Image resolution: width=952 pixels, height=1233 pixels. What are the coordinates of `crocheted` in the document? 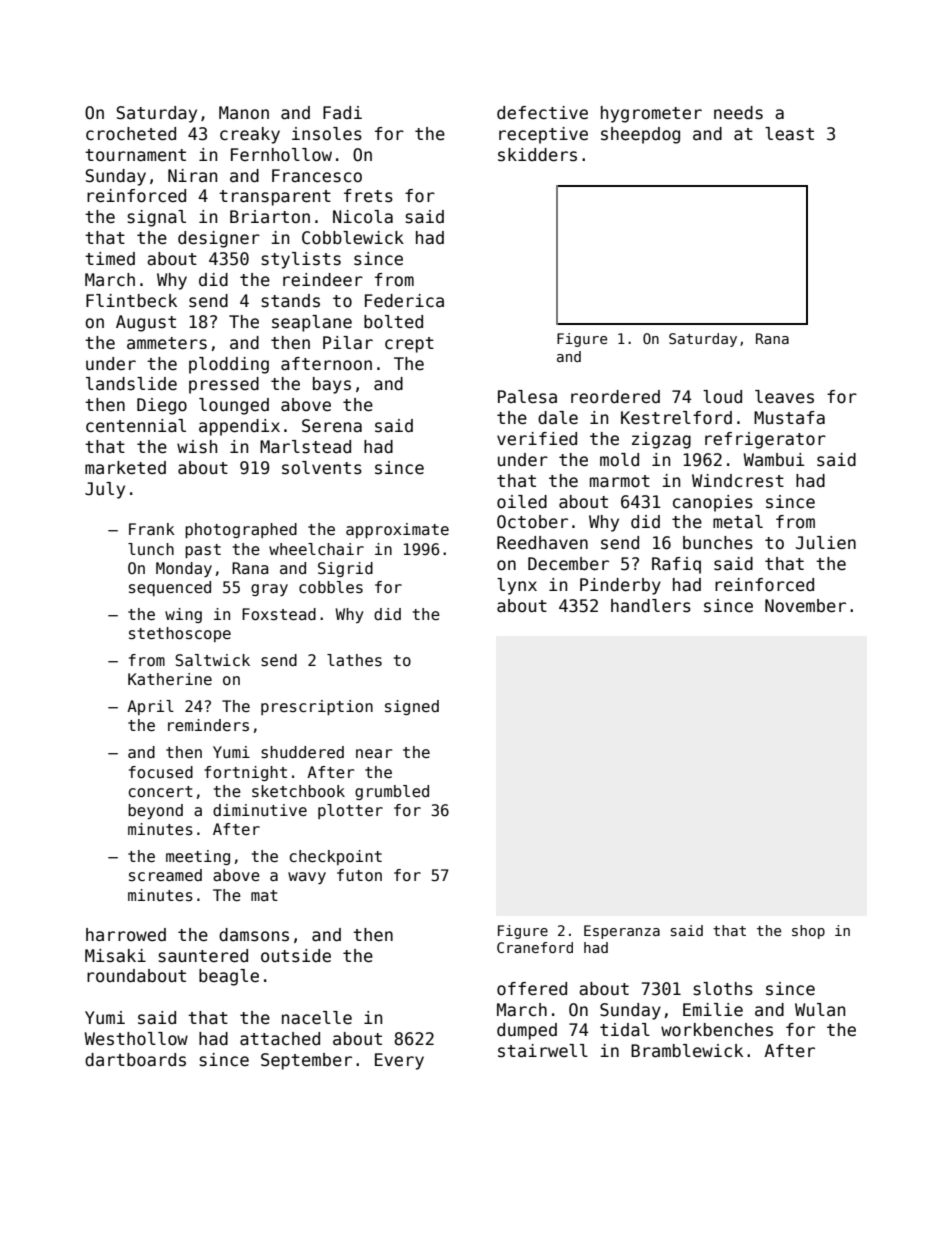 It's located at (131, 134).
